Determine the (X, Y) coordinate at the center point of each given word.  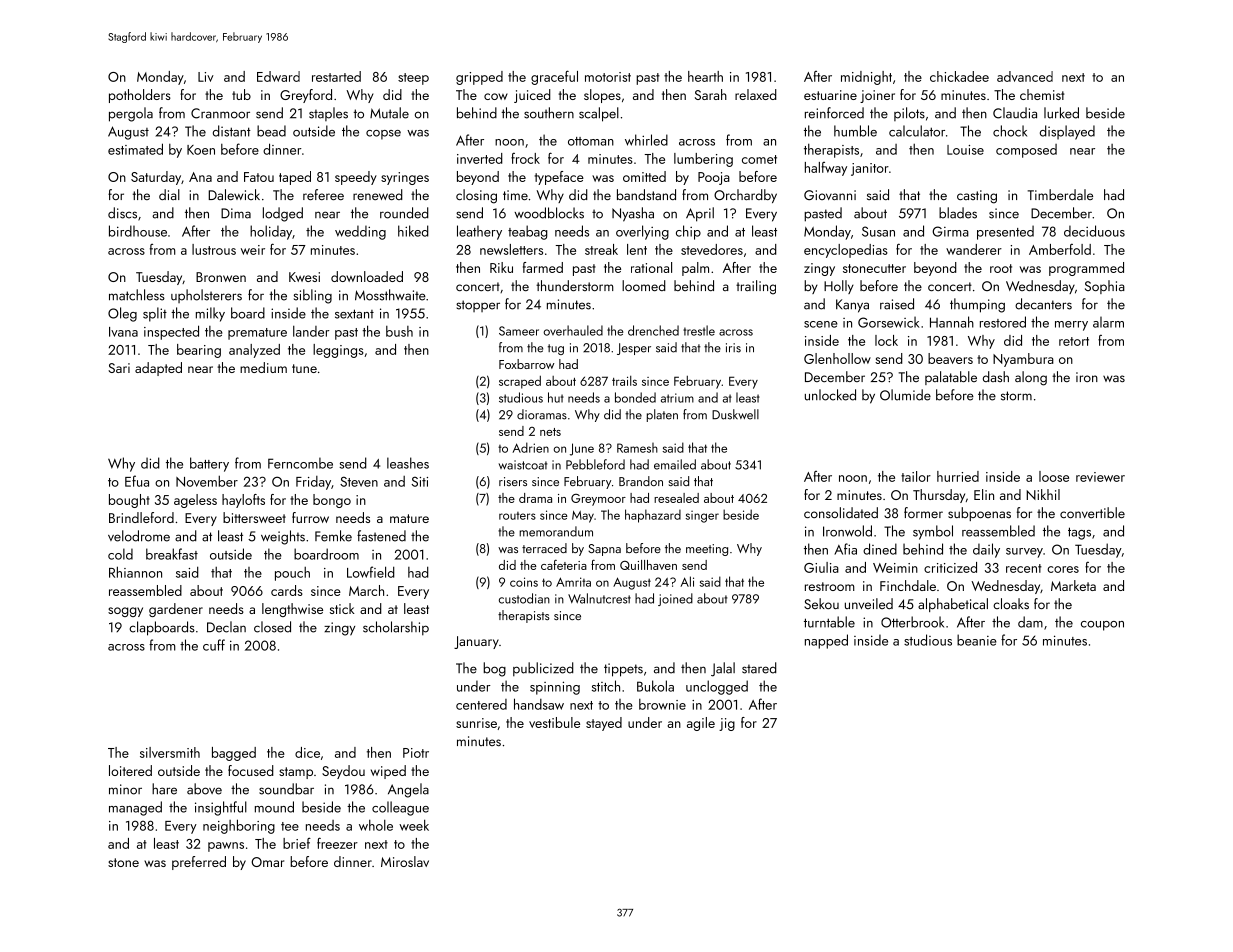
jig (727, 724)
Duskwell (735, 414)
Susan (878, 231)
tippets (623, 670)
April (700, 214)
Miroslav (405, 861)
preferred (199, 863)
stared (759, 668)
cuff (214, 645)
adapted (158, 369)
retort (1074, 341)
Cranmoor (220, 113)
